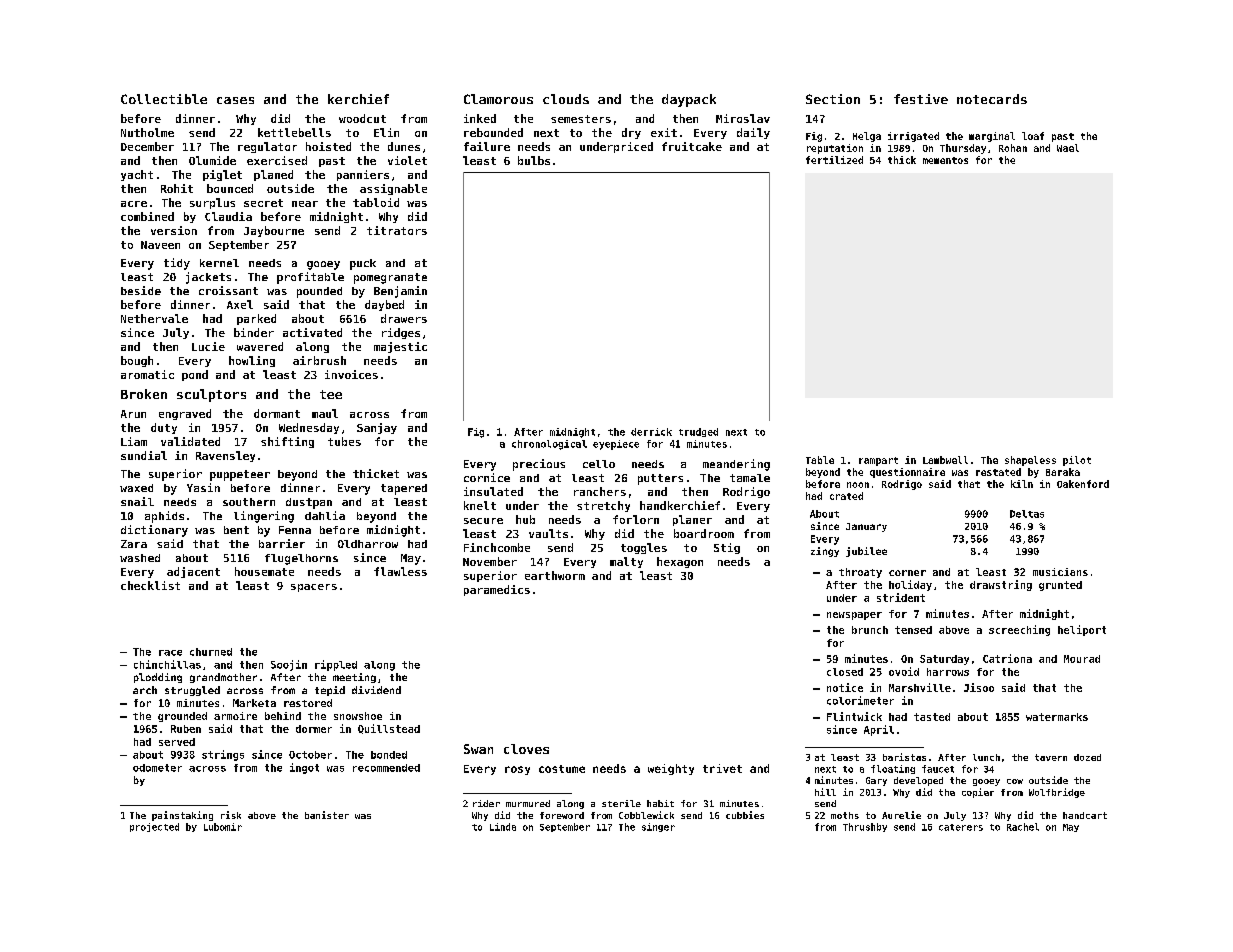  What do you see at coordinates (921, 99) in the image?
I see `festive` at bounding box center [921, 99].
